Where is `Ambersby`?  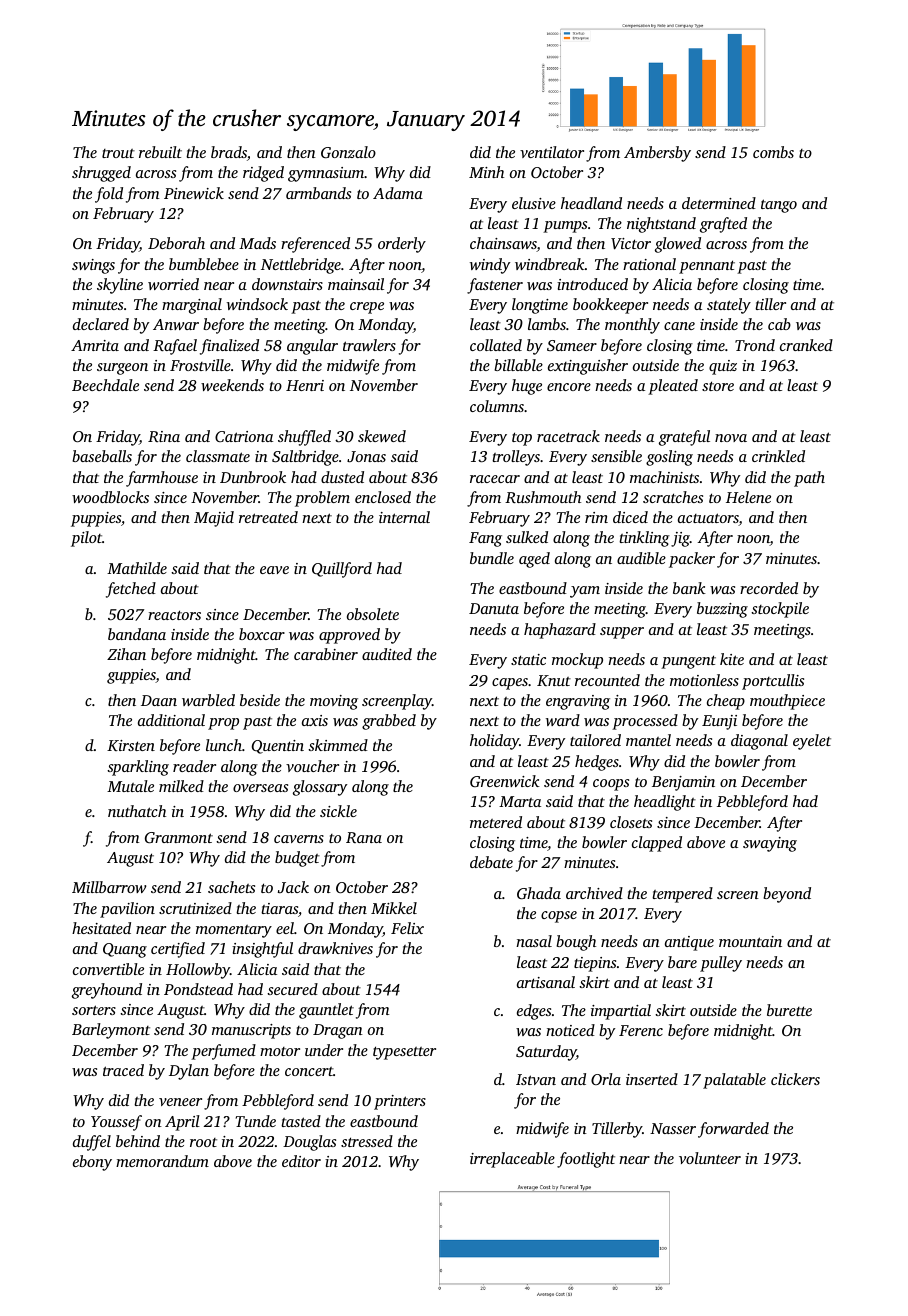
Ambersby is located at coordinates (657, 154).
